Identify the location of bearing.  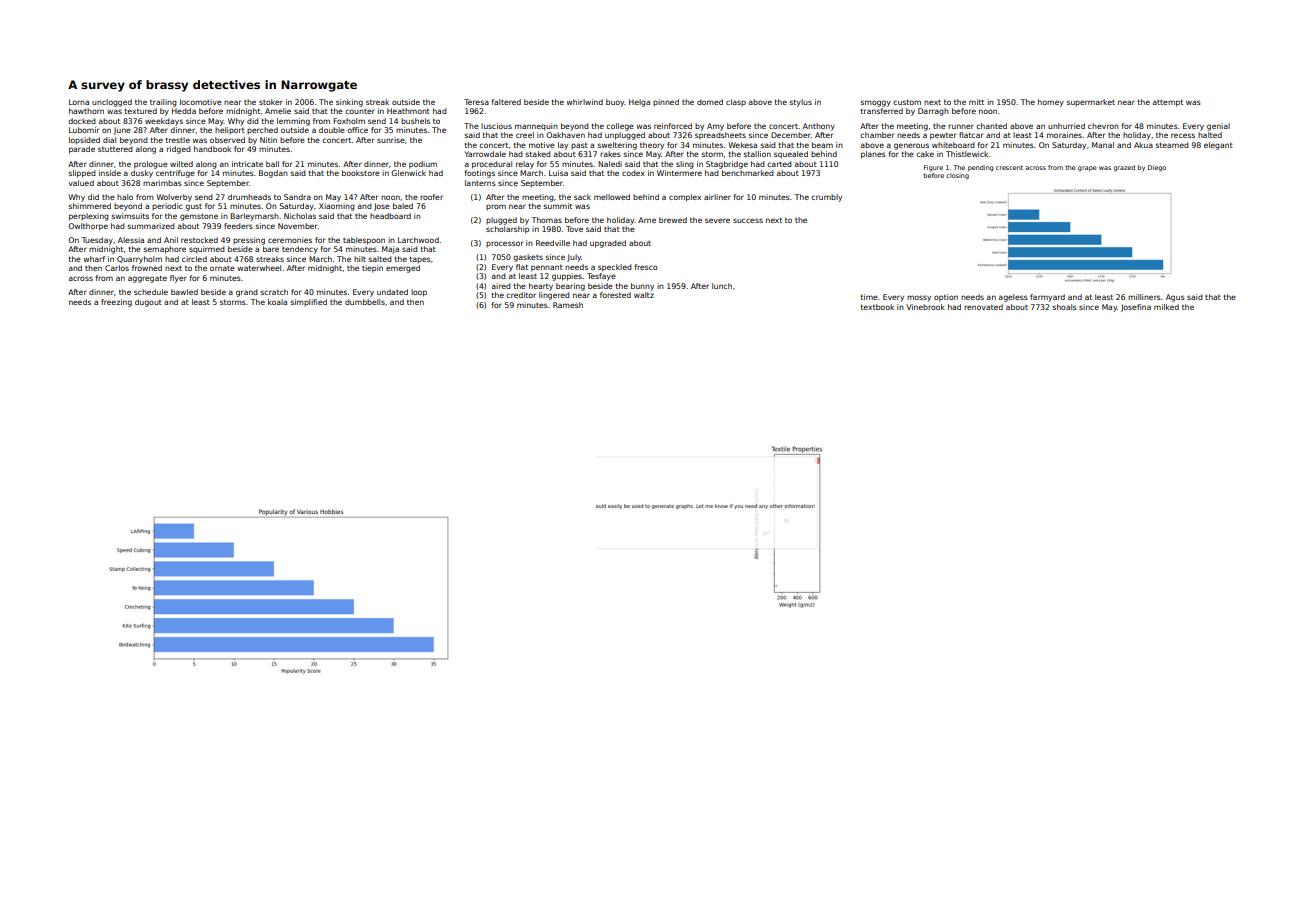
(570, 287).
